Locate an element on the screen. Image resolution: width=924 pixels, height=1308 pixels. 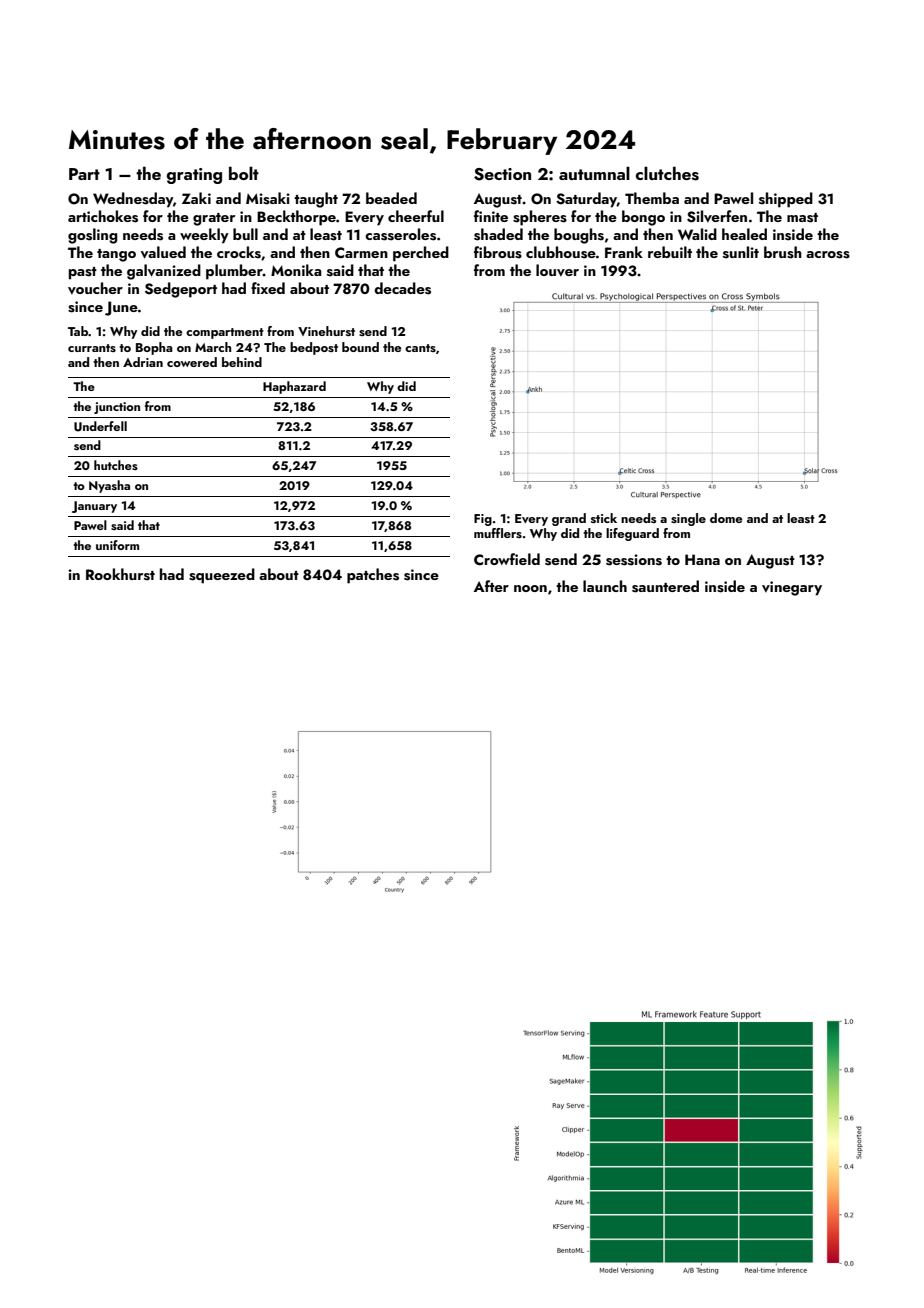
dome is located at coordinates (726, 518).
